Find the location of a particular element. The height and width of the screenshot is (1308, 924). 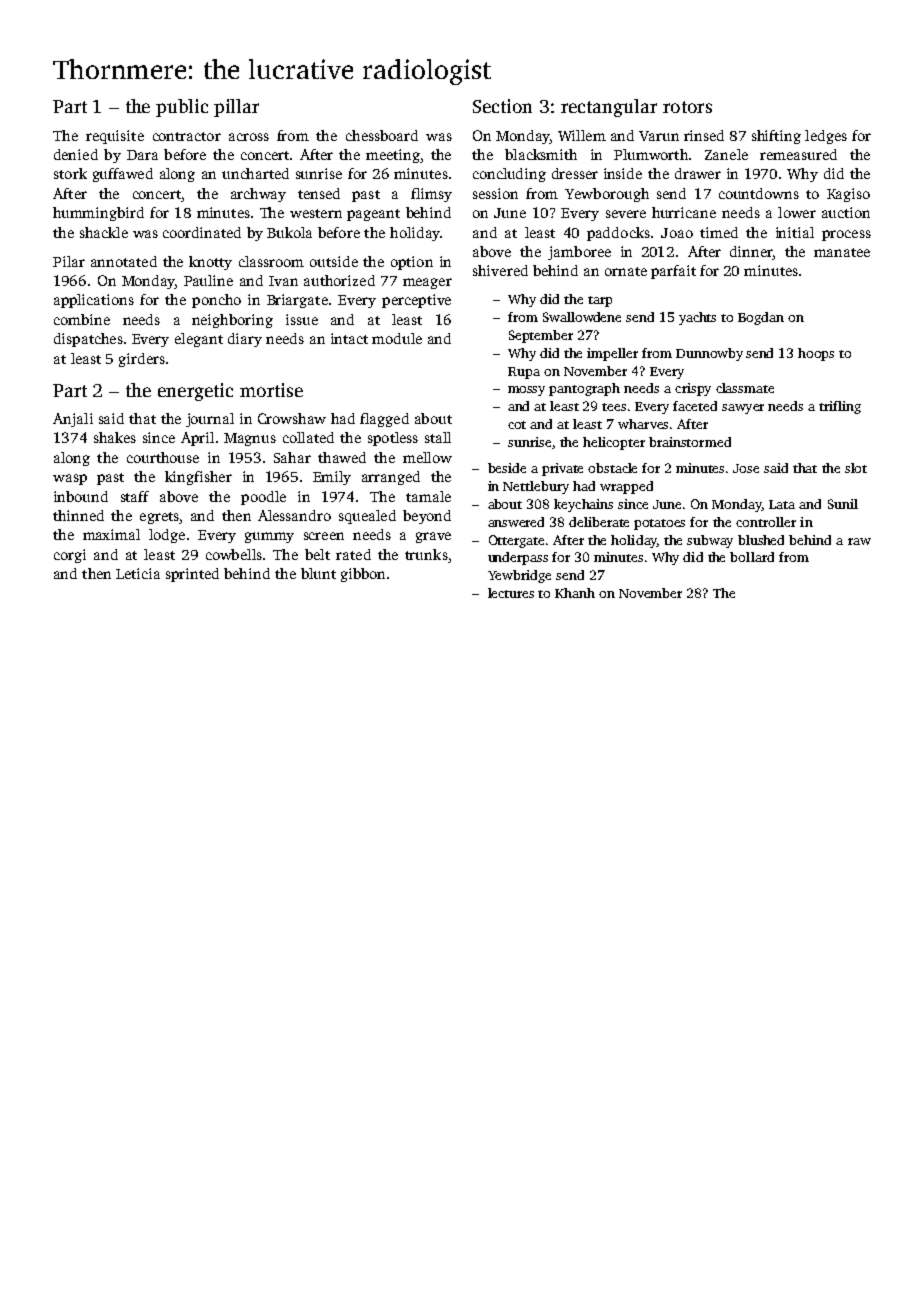

shakes is located at coordinates (115, 437).
